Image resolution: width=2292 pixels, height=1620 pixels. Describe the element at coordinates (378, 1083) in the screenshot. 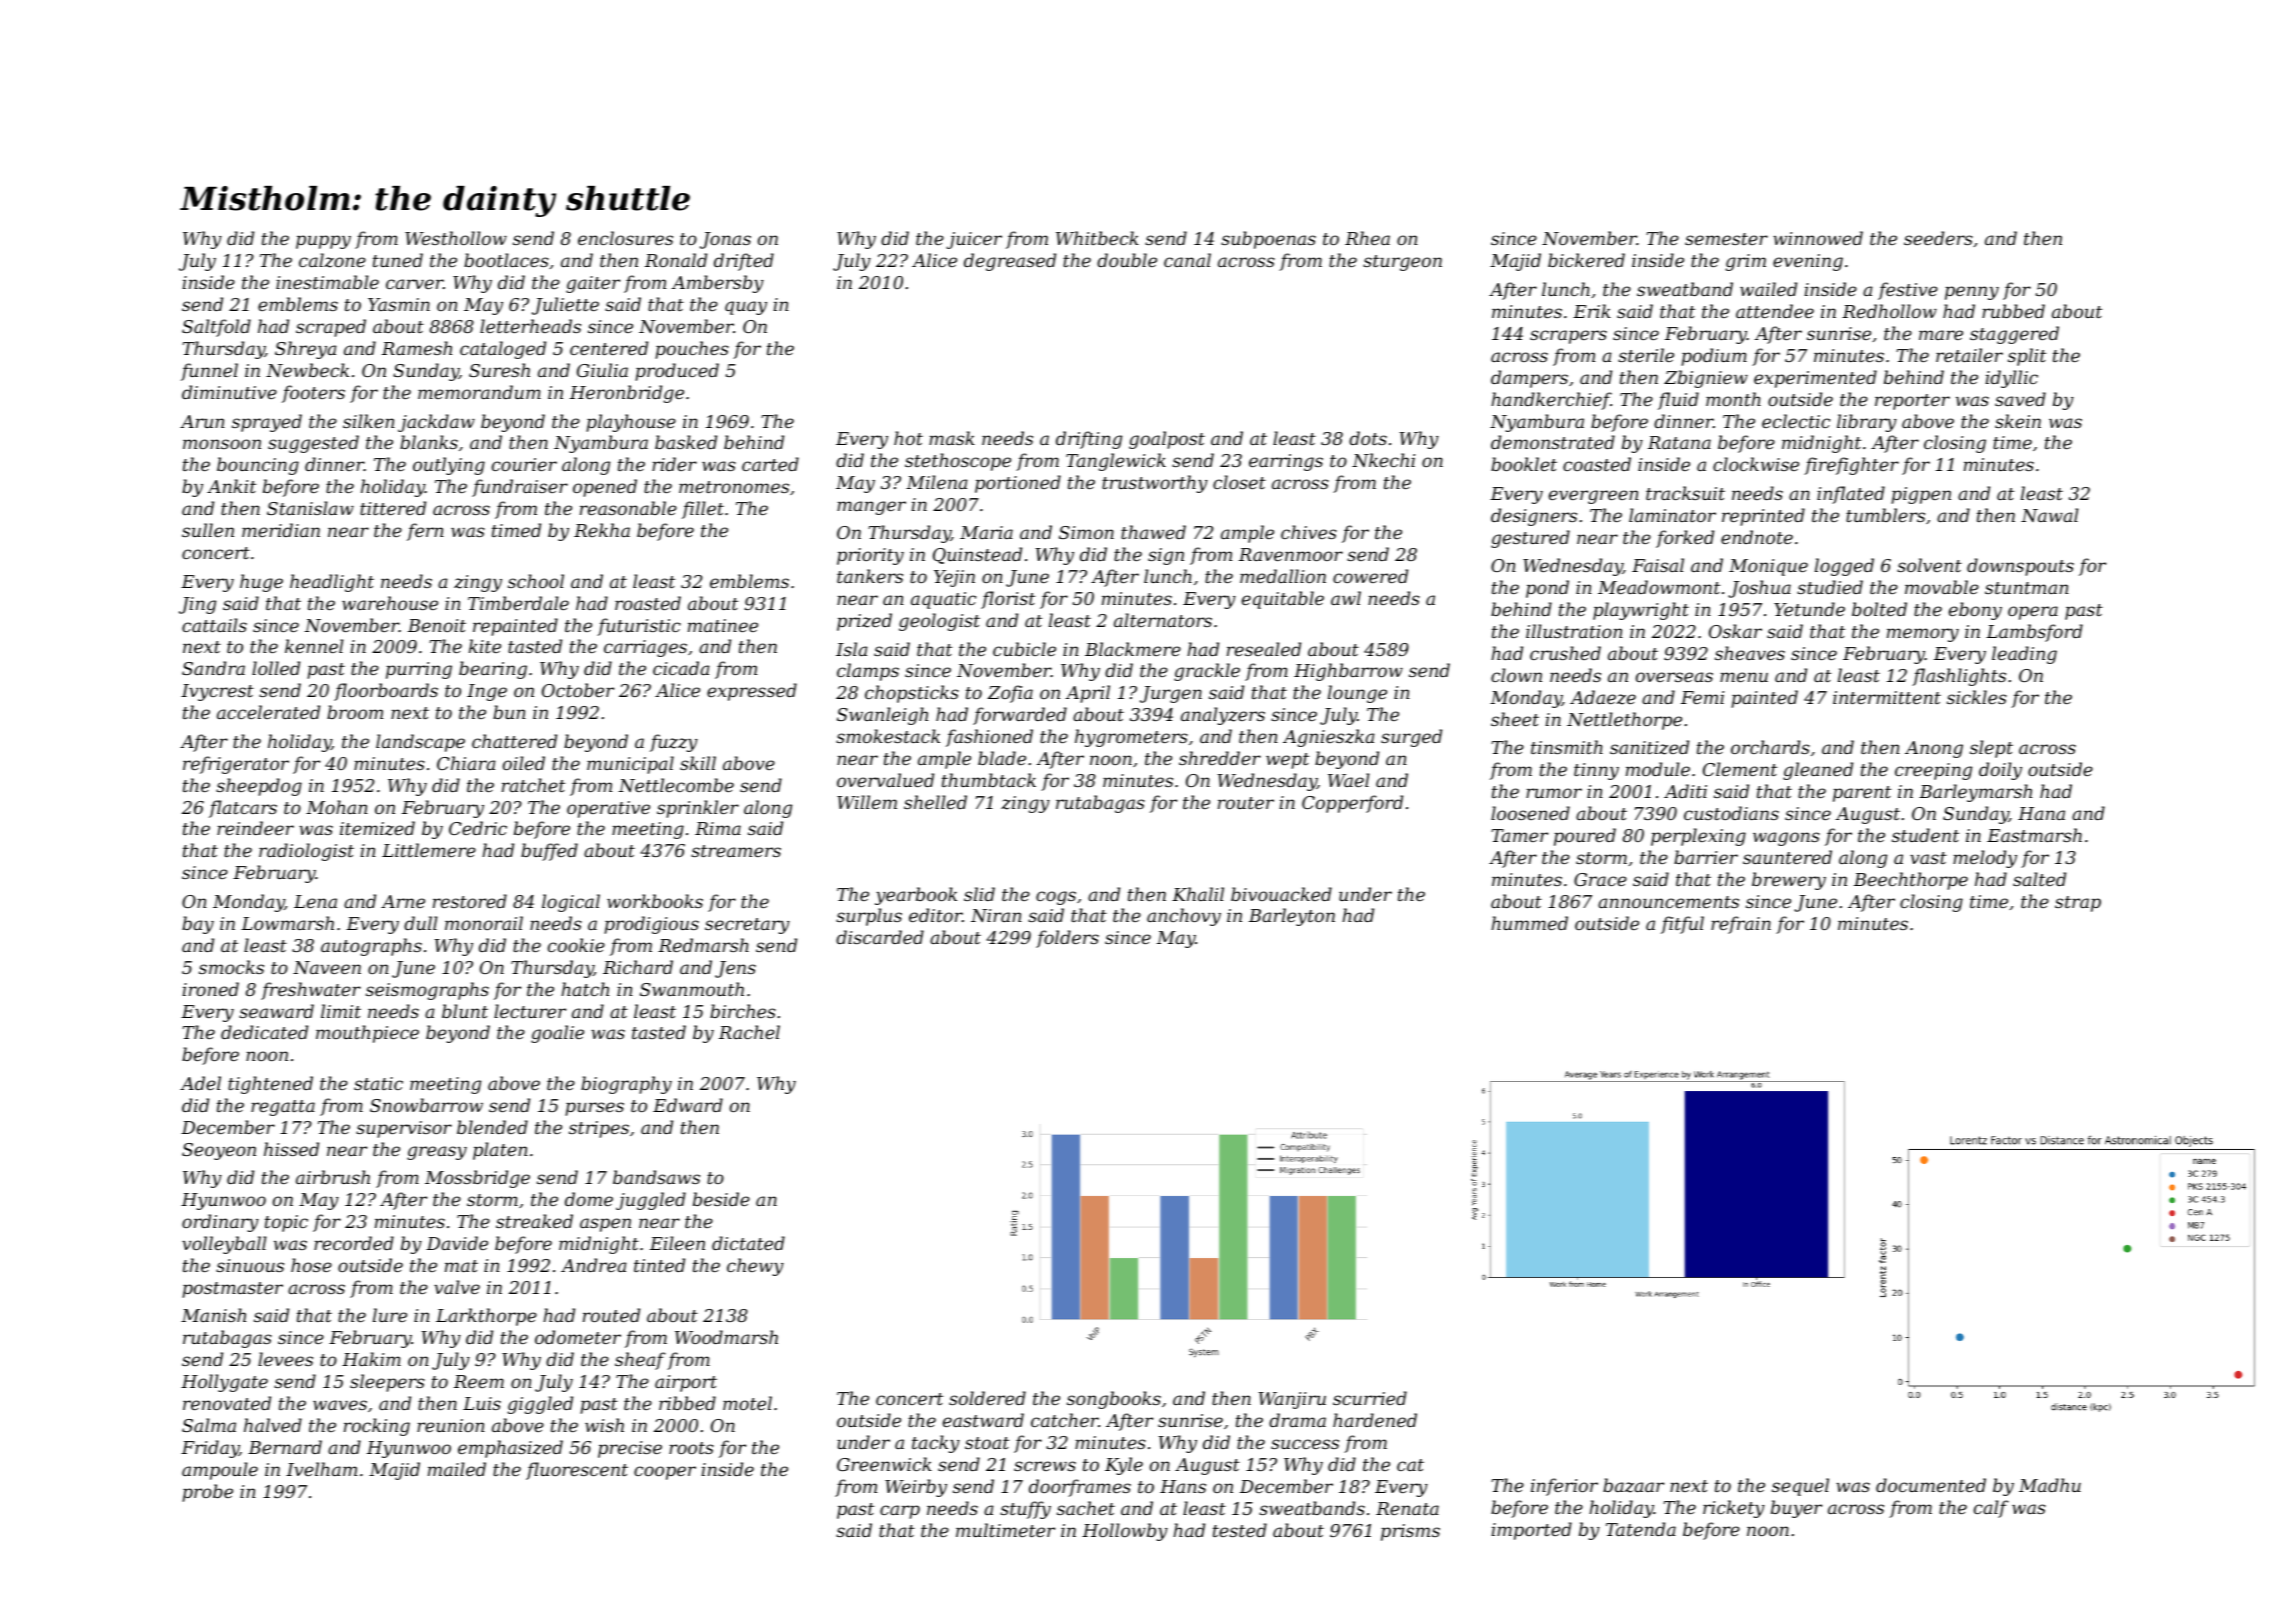

I see `static` at that location.
